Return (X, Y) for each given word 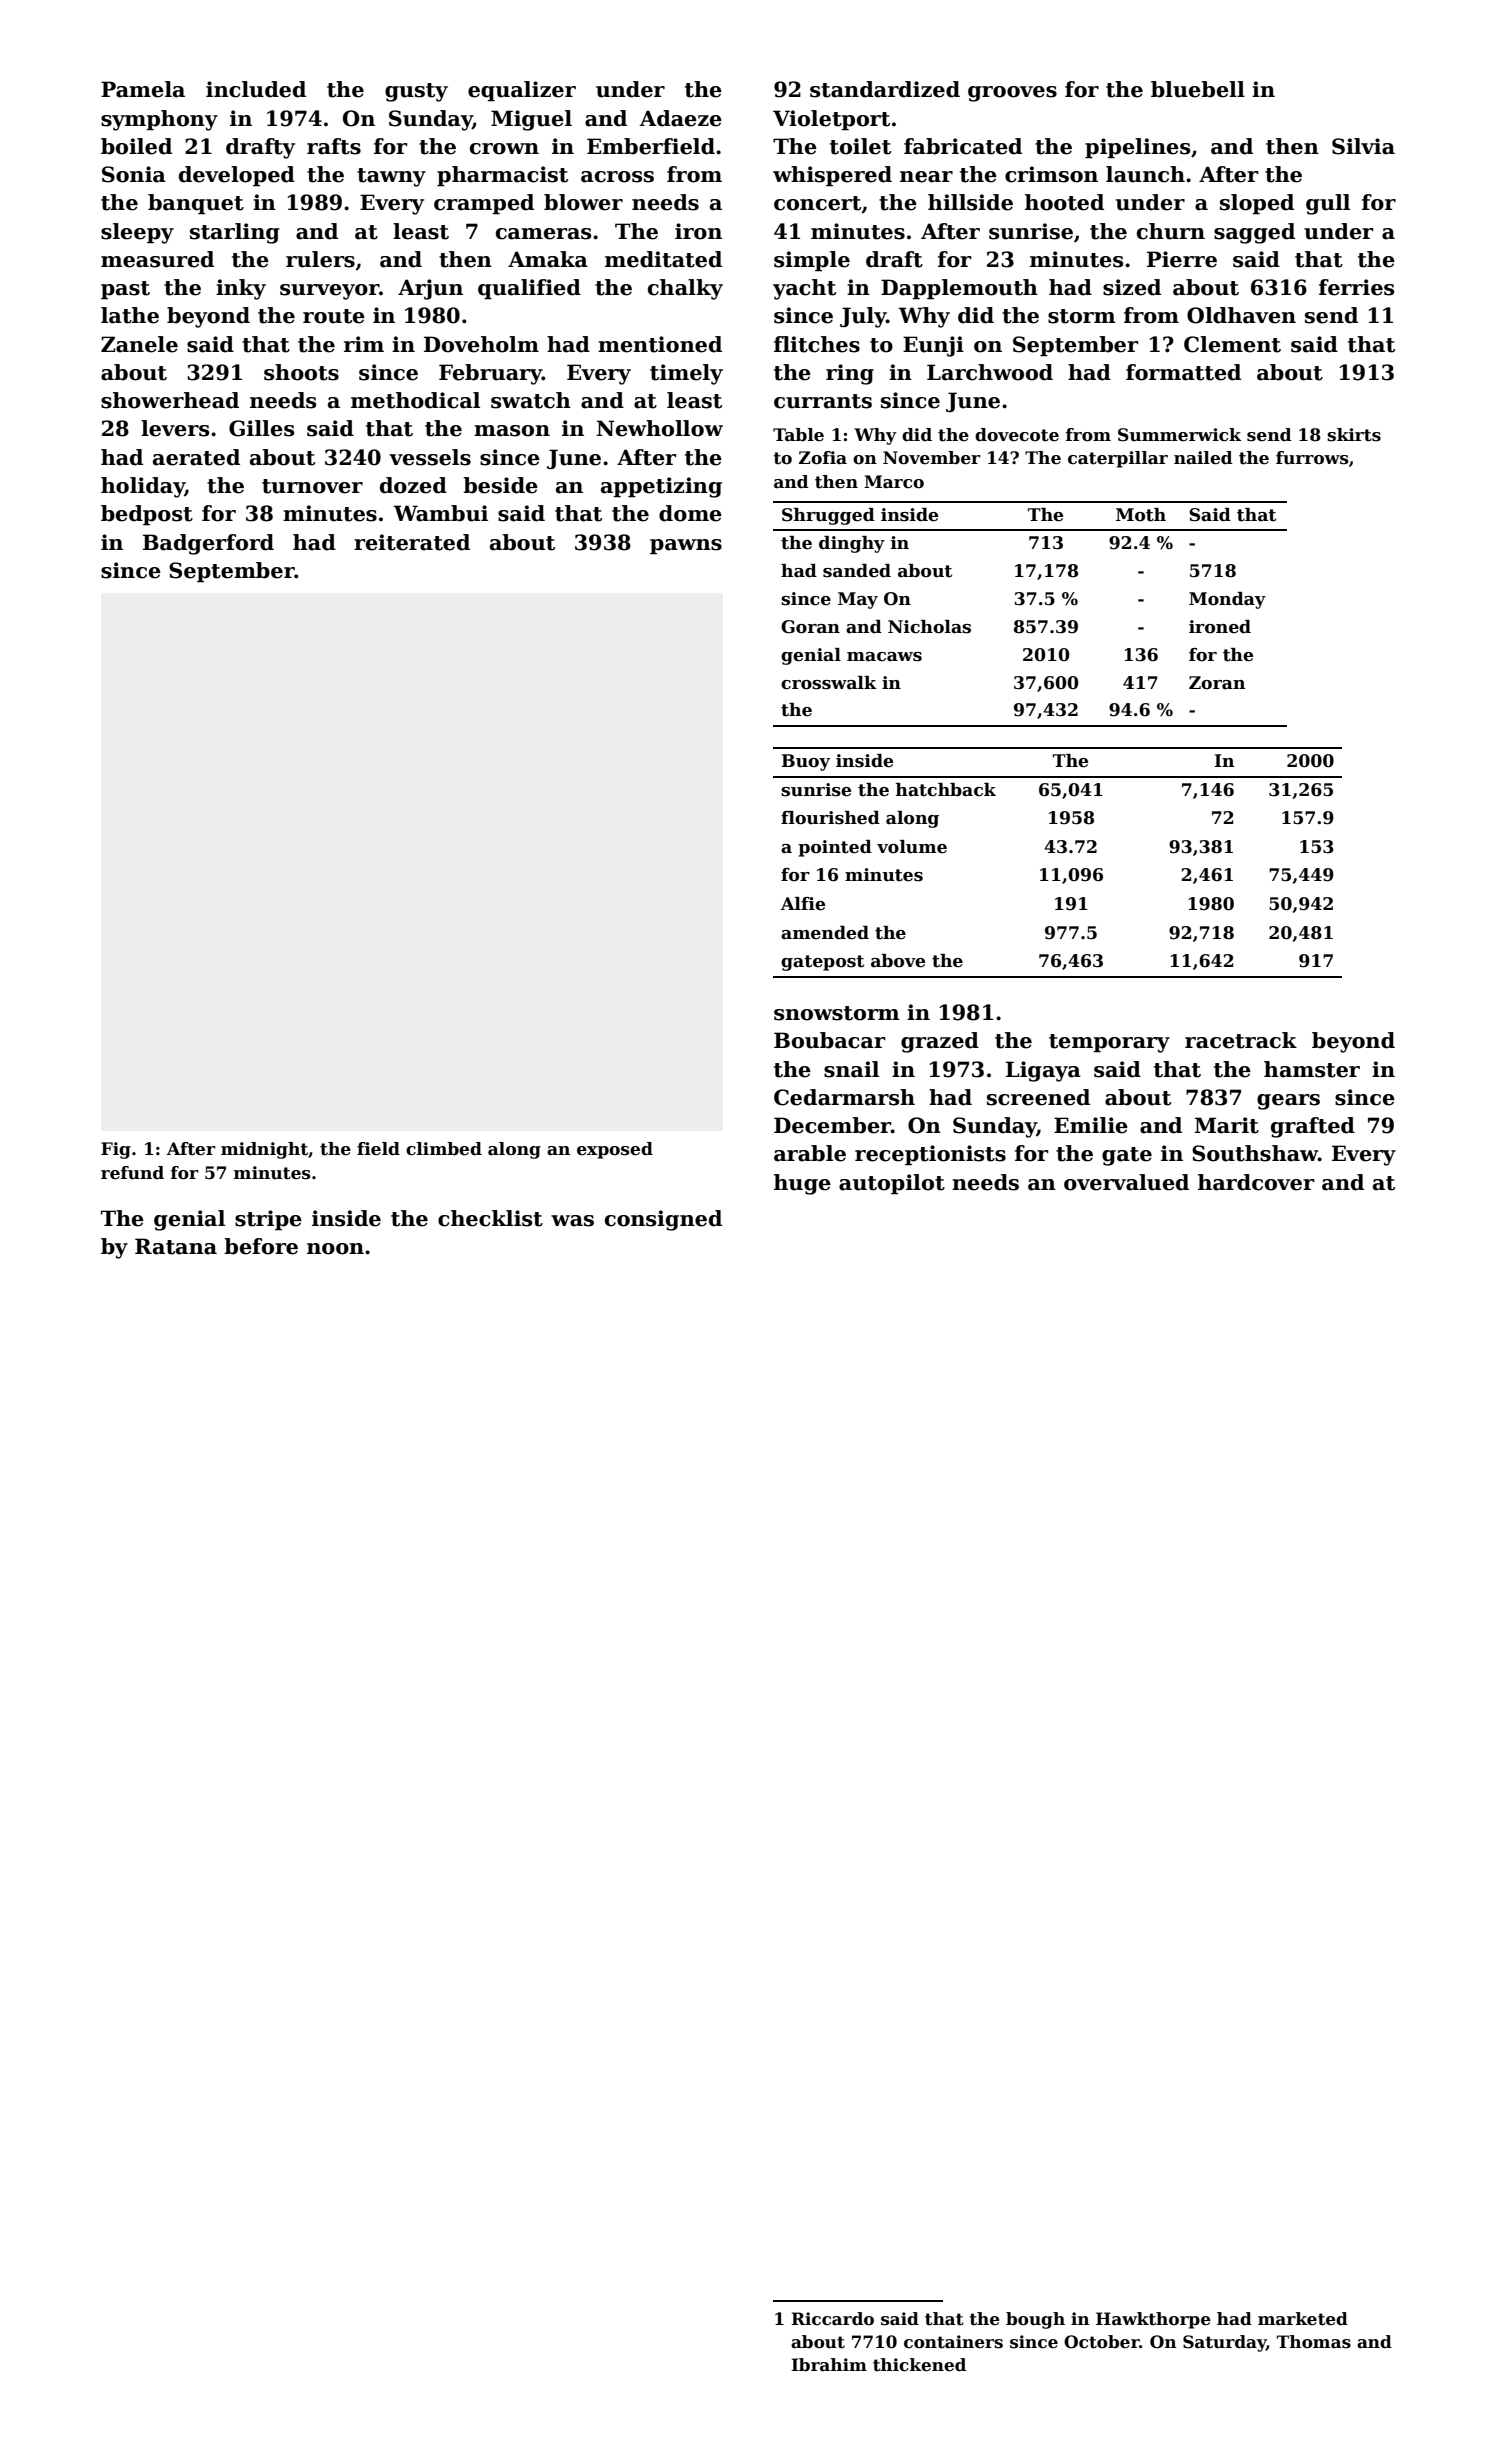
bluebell (1198, 89)
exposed (615, 1150)
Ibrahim (829, 2365)
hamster (1312, 1069)
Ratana (176, 1246)
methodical (415, 400)
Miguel (531, 120)
